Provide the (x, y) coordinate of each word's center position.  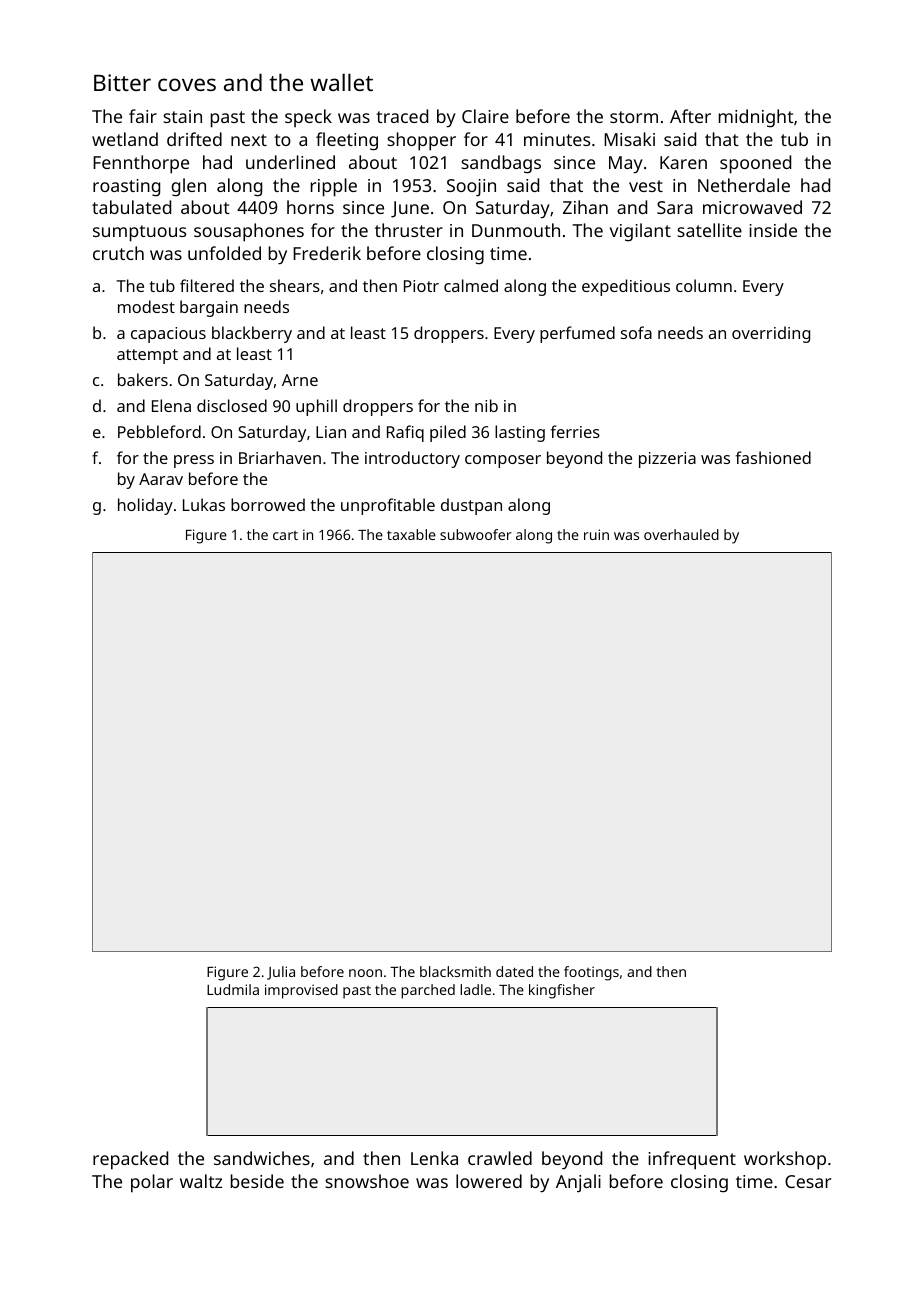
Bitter (122, 82)
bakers (143, 379)
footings (591, 973)
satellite (709, 230)
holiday (145, 506)
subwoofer (476, 534)
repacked (130, 1160)
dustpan (471, 506)
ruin (596, 534)
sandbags (501, 164)
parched (428, 991)
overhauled (681, 534)
